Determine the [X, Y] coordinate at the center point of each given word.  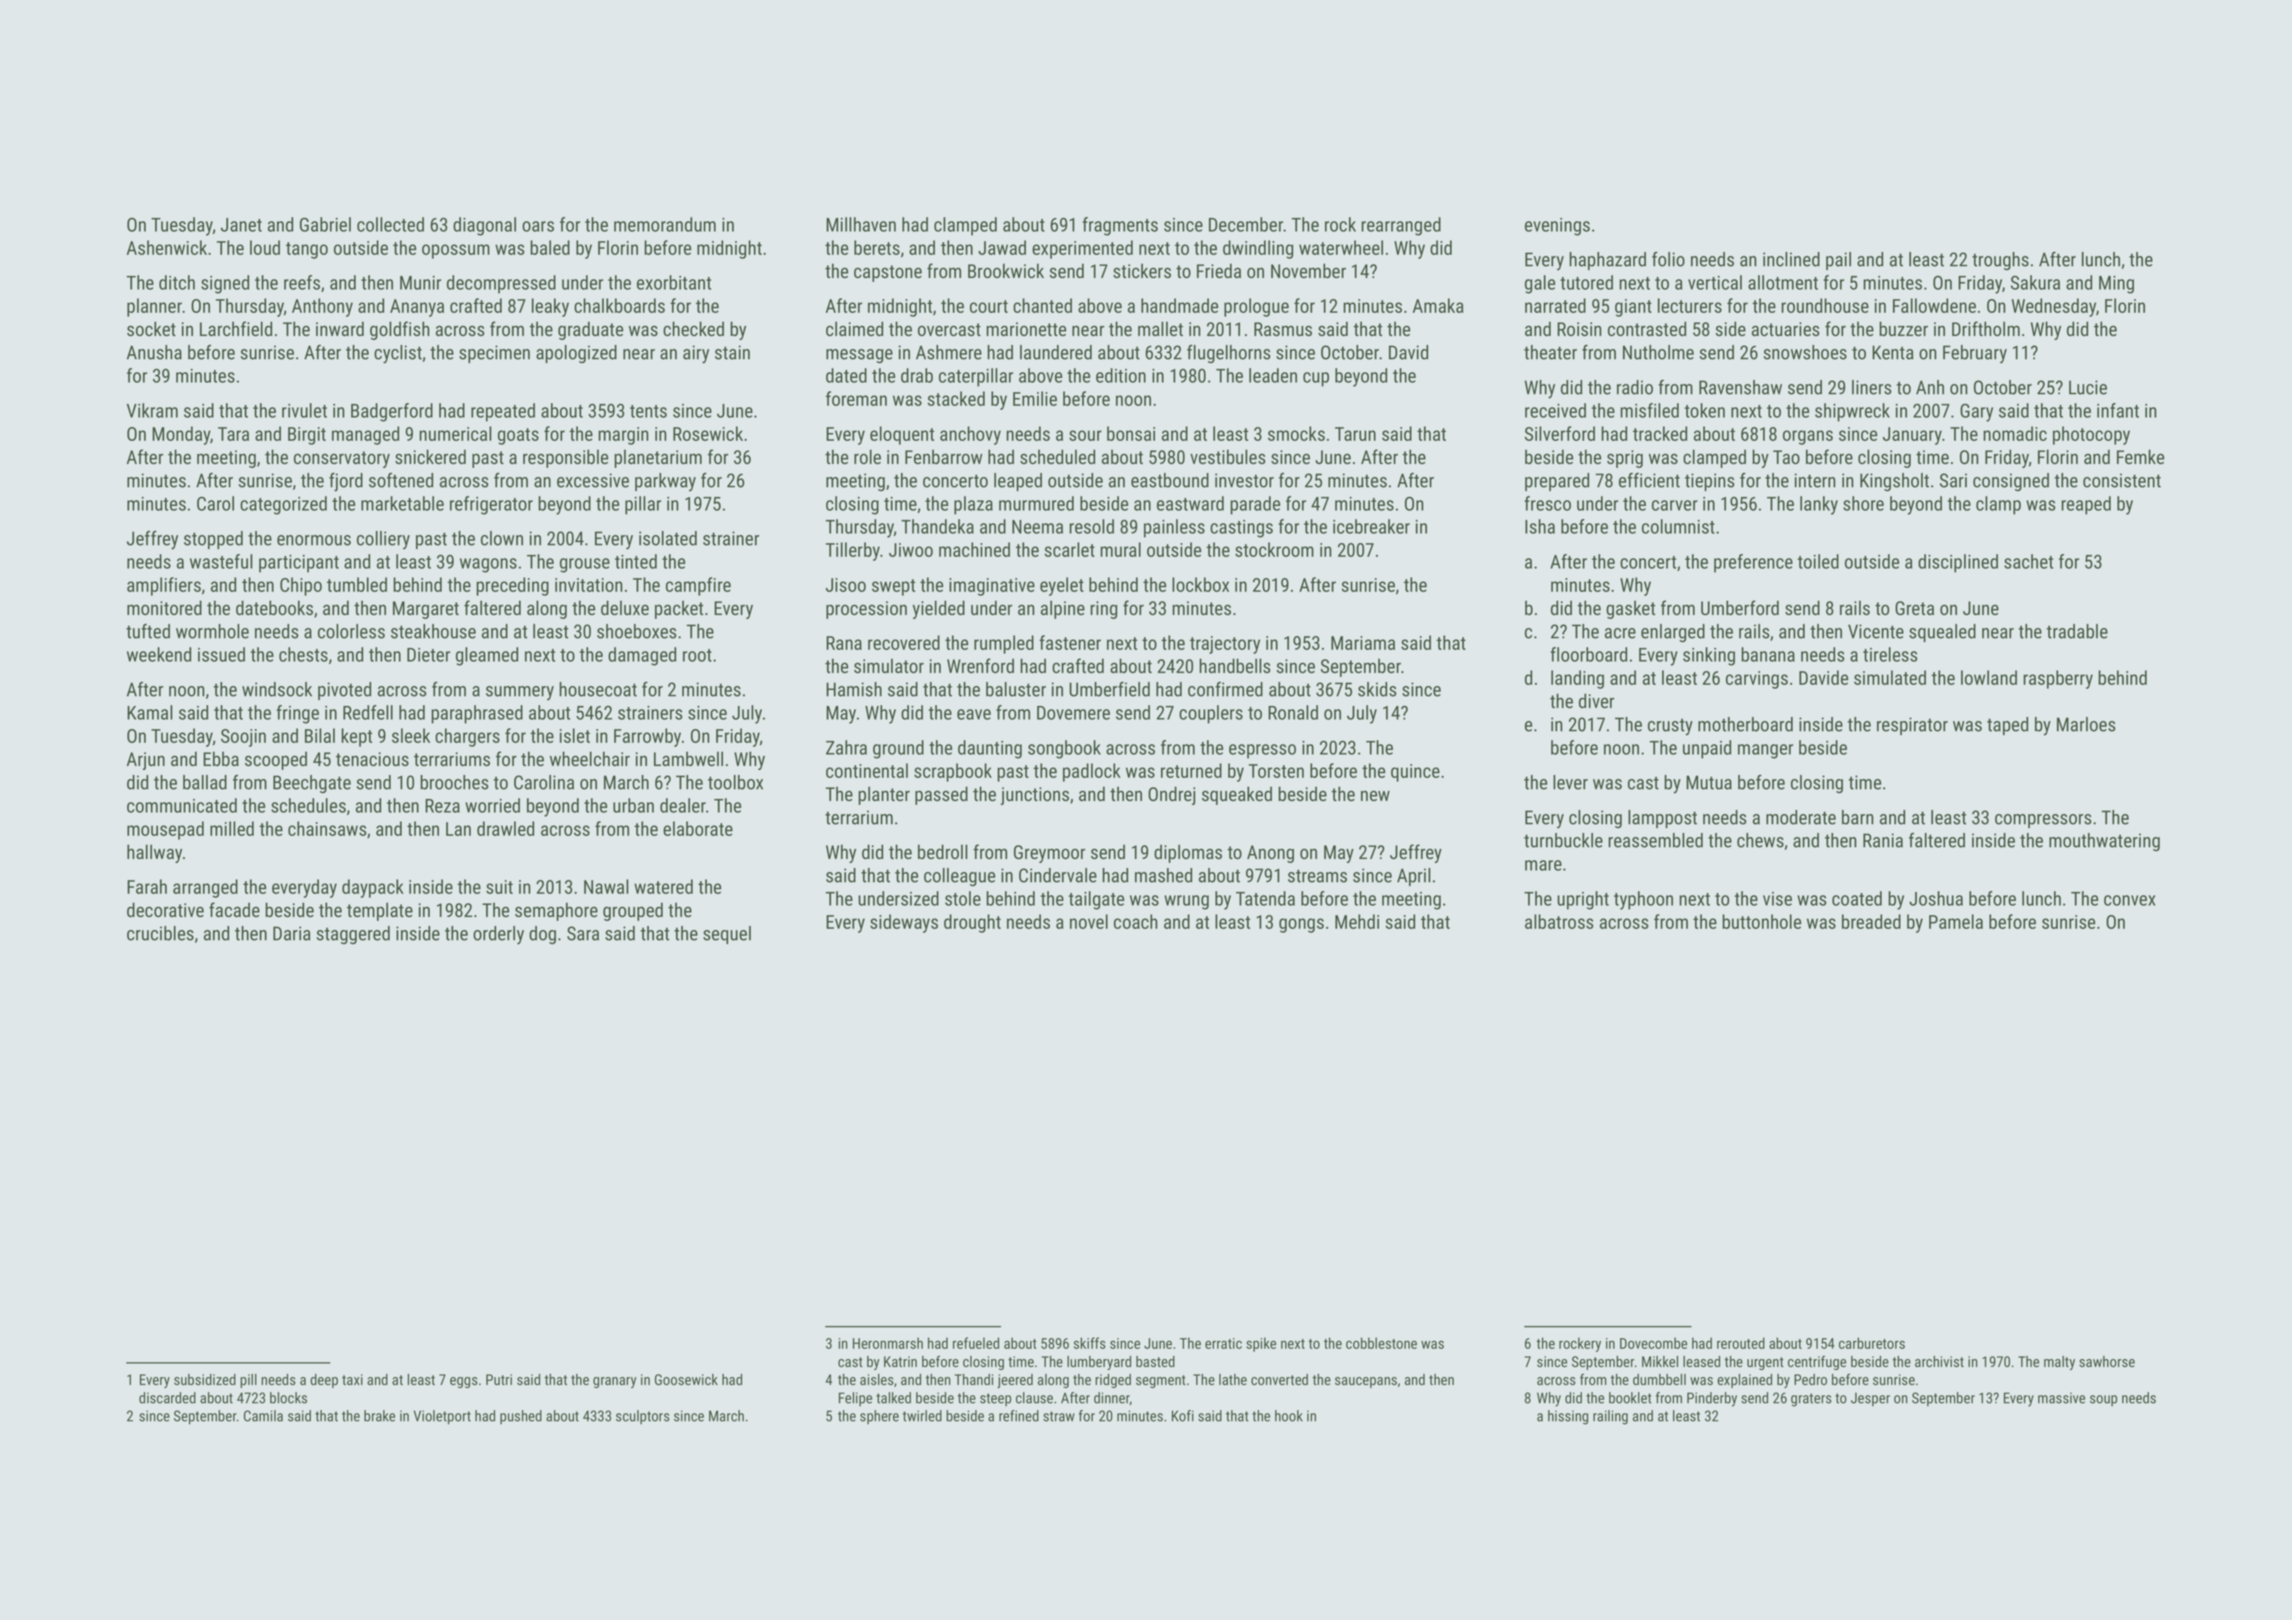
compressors [2043, 821]
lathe [1233, 1379]
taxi [352, 1379]
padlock [1092, 772]
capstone [888, 273]
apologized [576, 354]
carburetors [1872, 1343]
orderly [498, 935]
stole [963, 898]
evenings [1557, 227]
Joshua [1936, 898]
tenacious [372, 759]
